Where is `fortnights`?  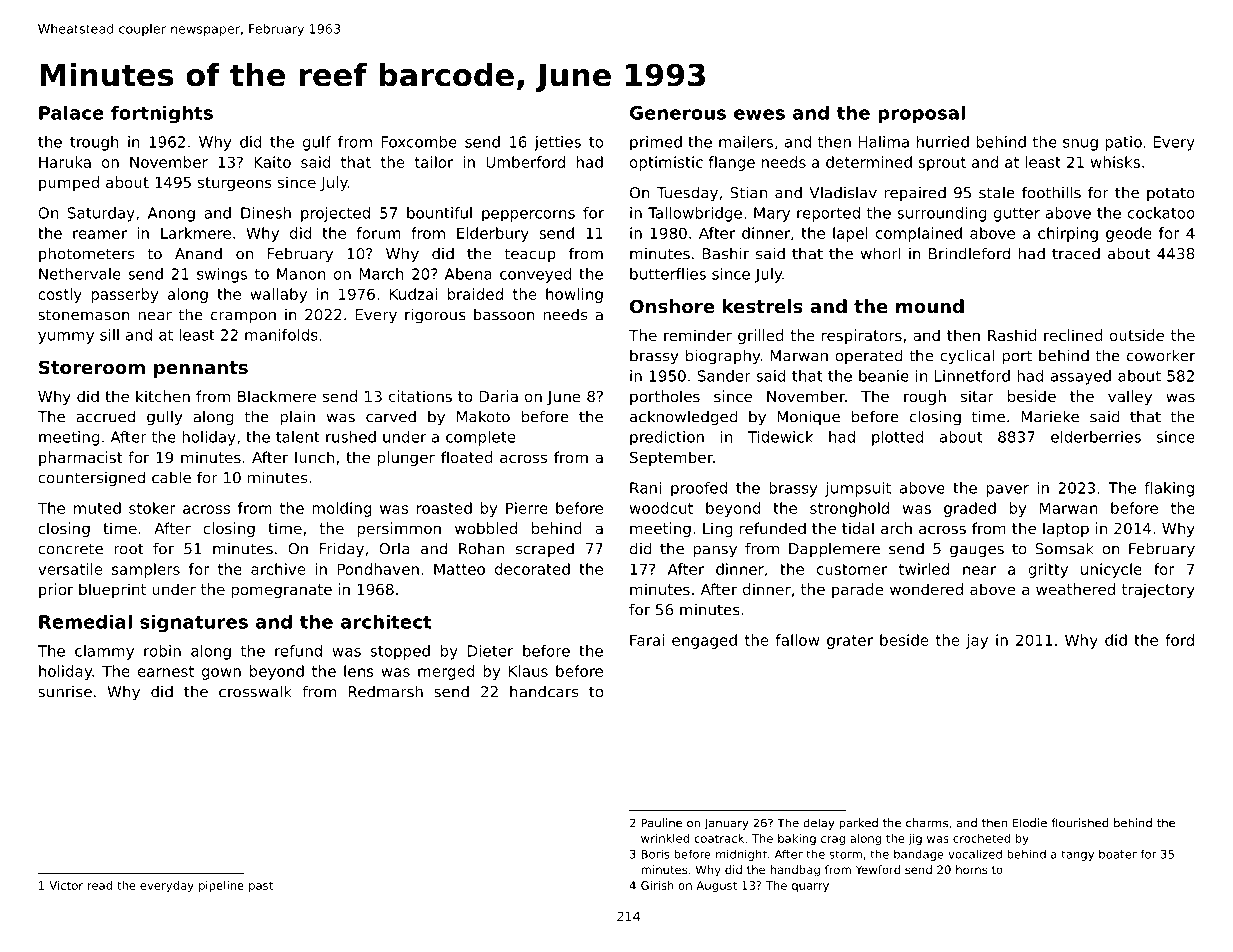
fortnights is located at coordinates (162, 114).
